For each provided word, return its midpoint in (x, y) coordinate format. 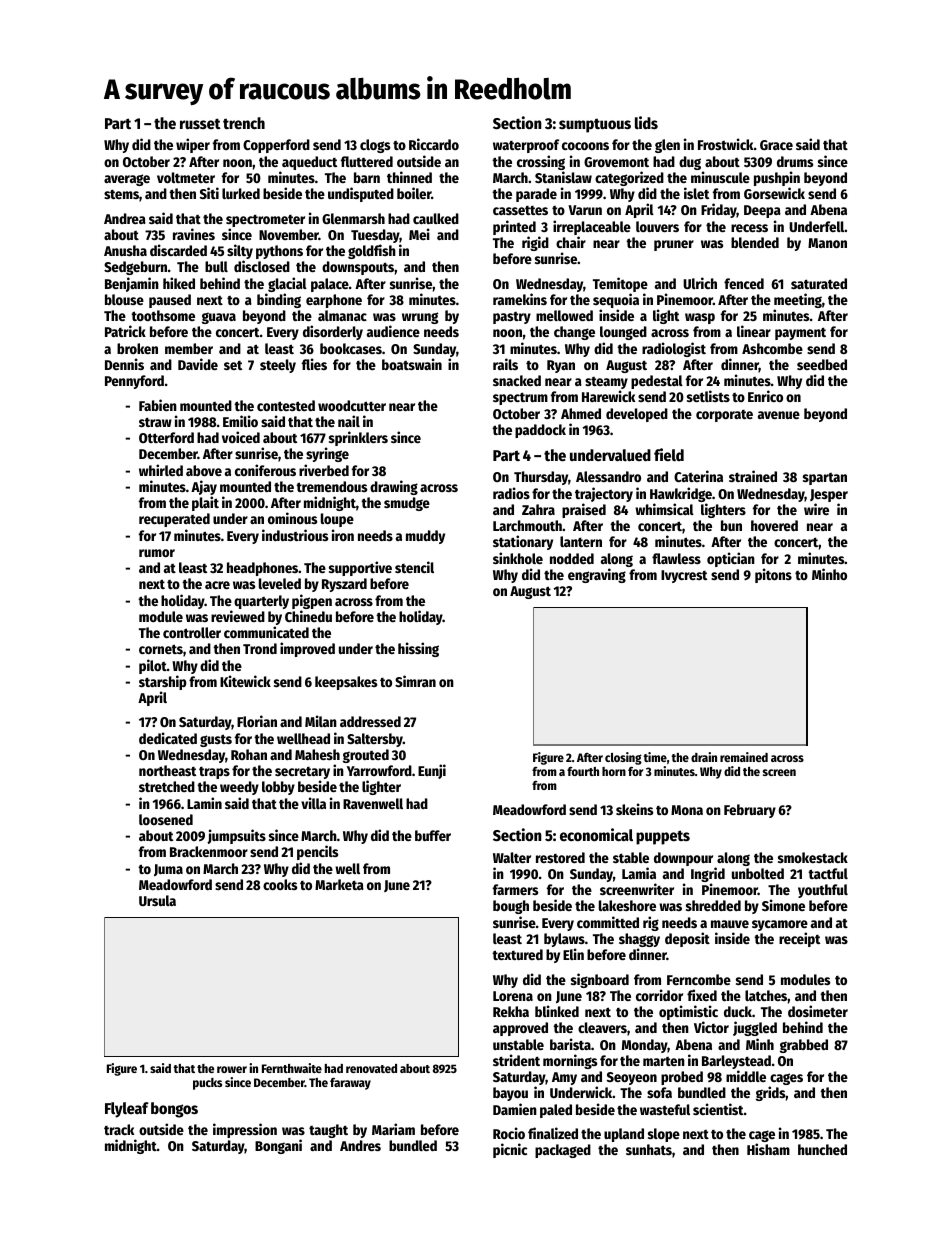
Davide (198, 364)
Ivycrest (684, 576)
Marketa (339, 884)
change (574, 333)
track (119, 1129)
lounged (623, 333)
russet (200, 123)
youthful (823, 891)
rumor (157, 553)
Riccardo (434, 144)
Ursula (157, 900)
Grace (776, 145)
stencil (414, 567)
